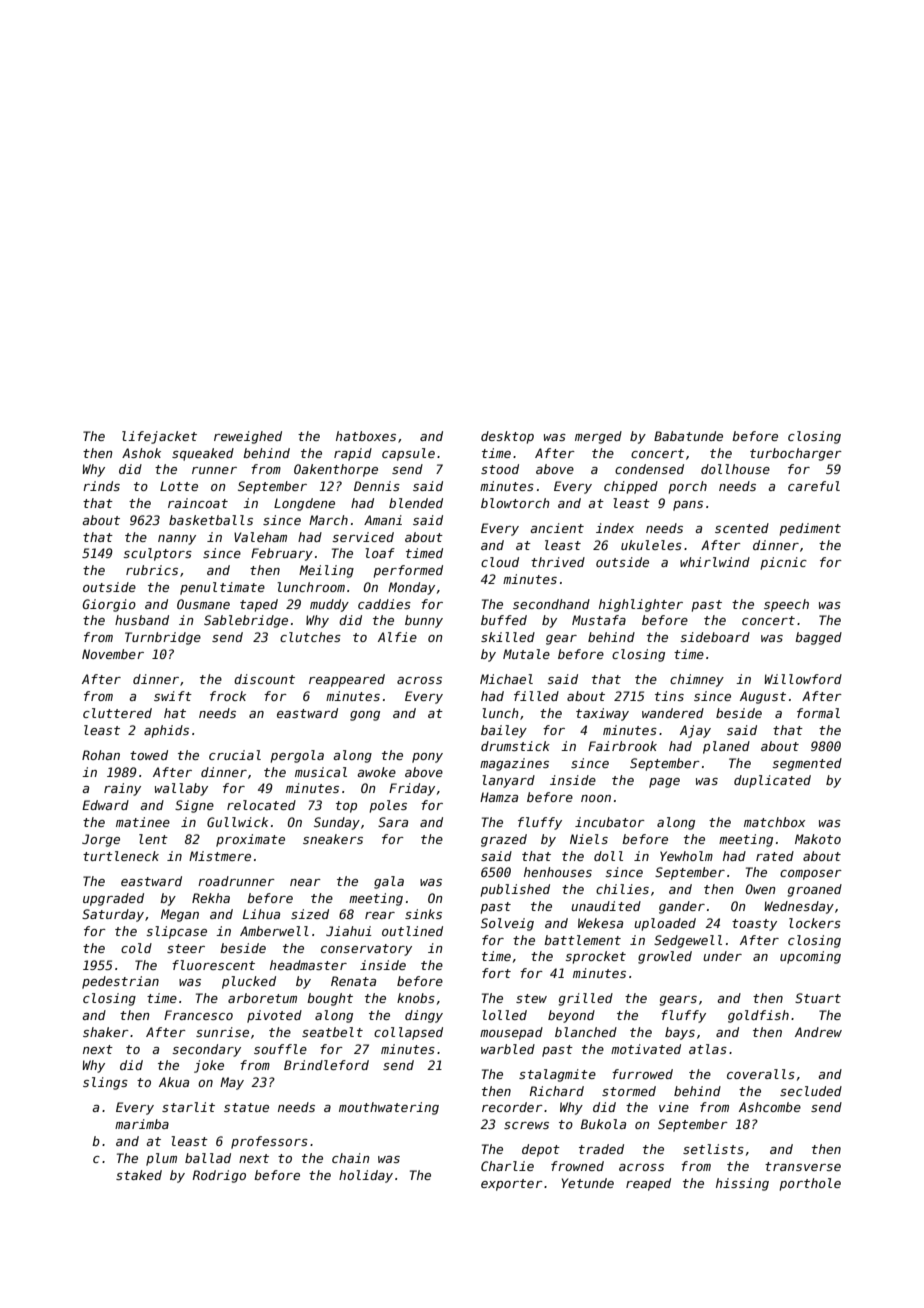 Image resolution: width=924 pixels, height=1308 pixels. I want to click on performed, so click(408, 571).
